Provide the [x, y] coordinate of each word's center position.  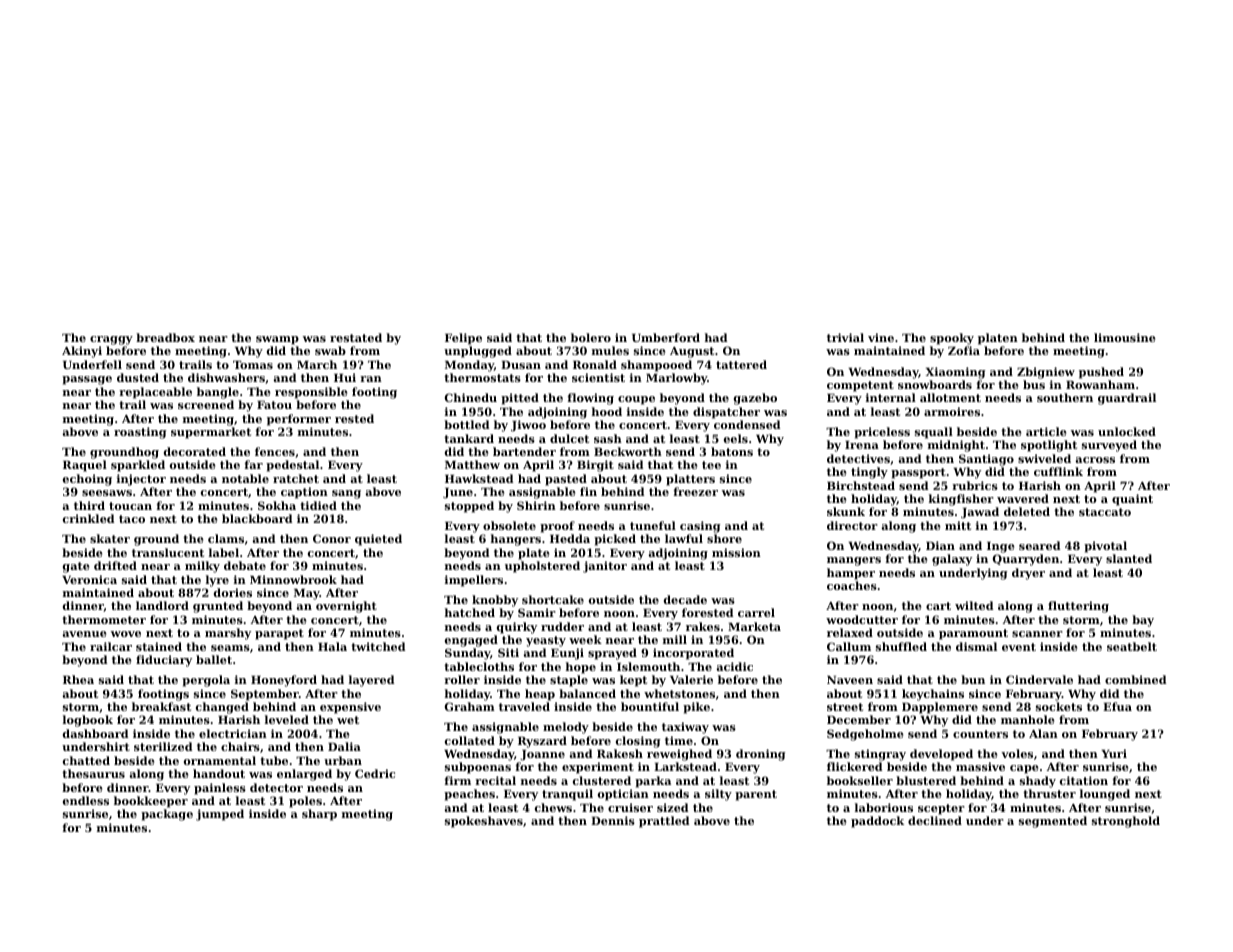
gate [76, 567]
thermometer [104, 619]
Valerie [691, 679]
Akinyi [82, 352]
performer [299, 420]
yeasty [546, 641]
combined [1136, 679]
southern [1065, 397]
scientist [598, 377]
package [167, 815]
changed [222, 708]
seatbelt [1132, 646]
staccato [1105, 512]
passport [918, 473]
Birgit [595, 466]
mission [736, 552]
